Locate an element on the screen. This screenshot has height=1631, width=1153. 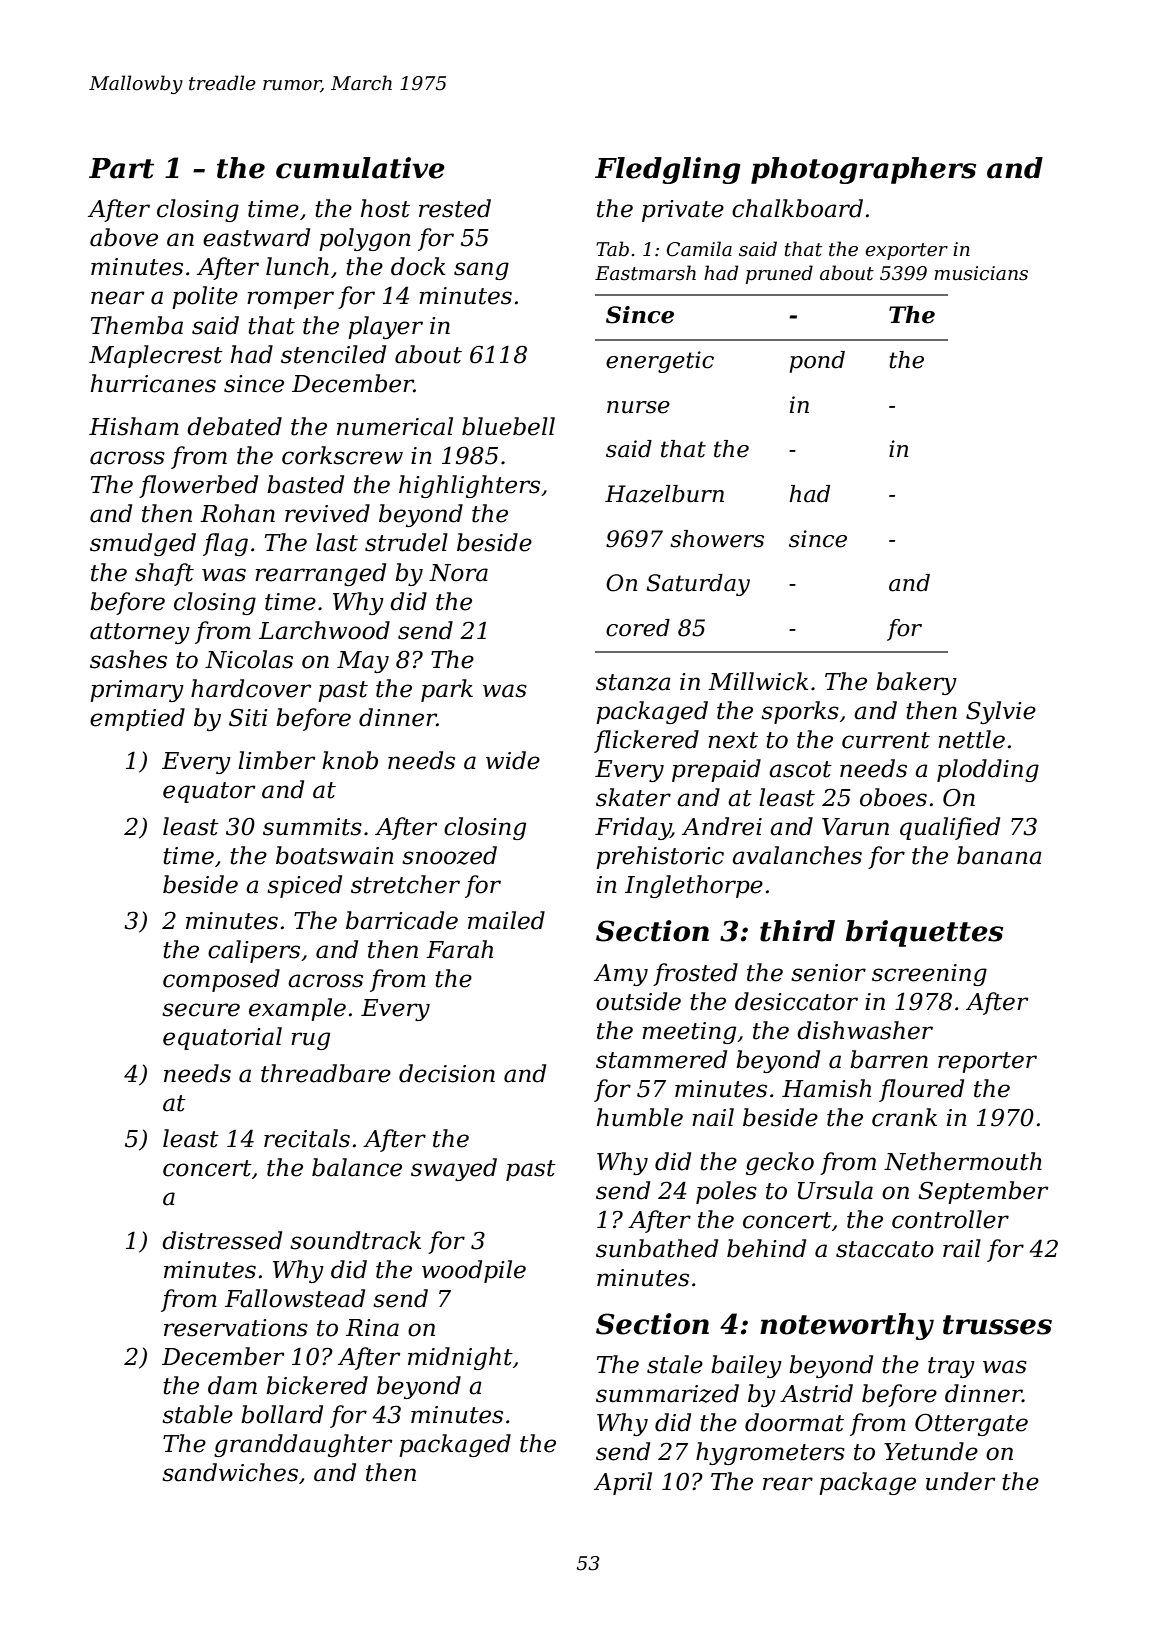
sandwiches is located at coordinates (230, 1472).
